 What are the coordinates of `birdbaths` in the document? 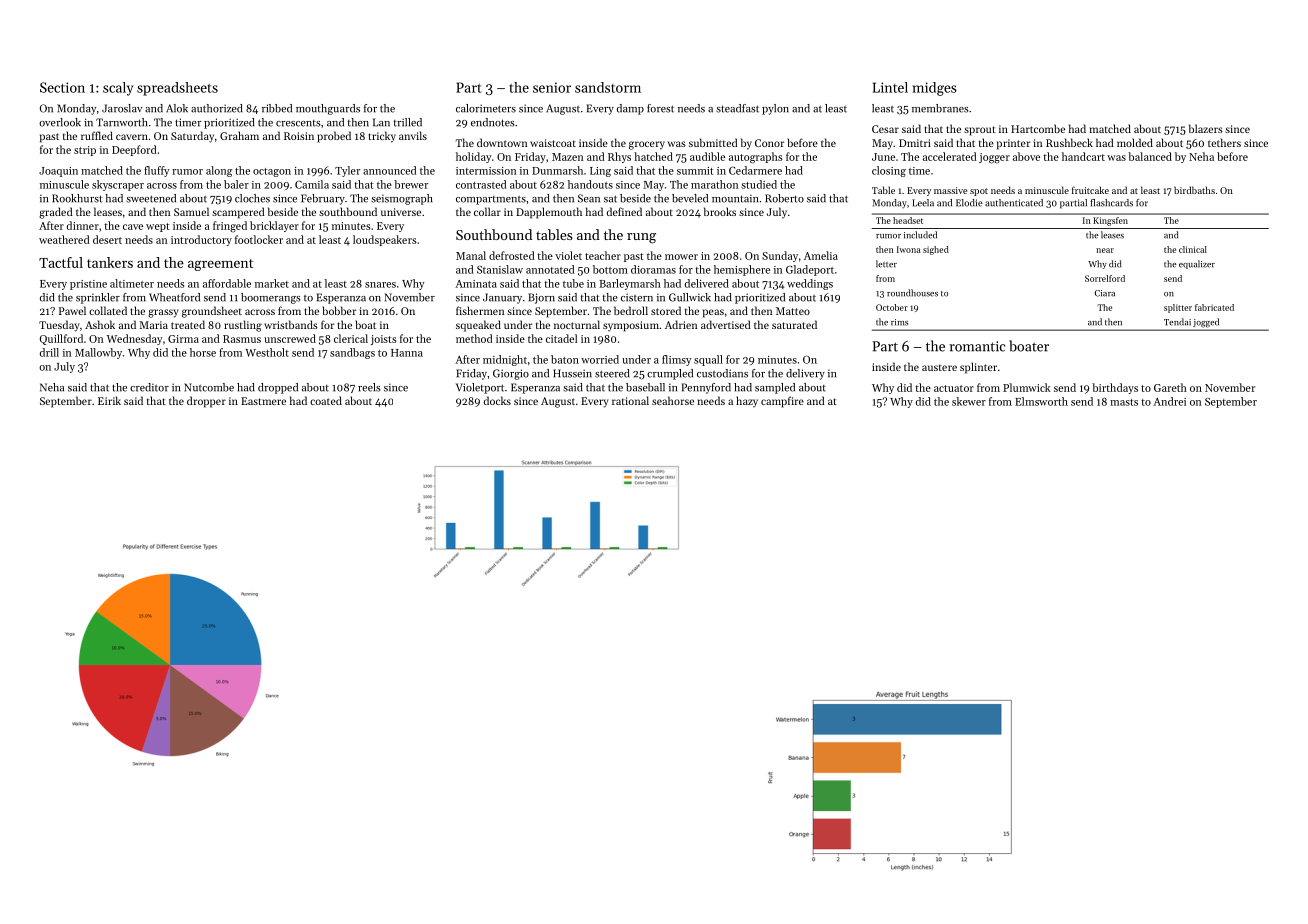 It's located at (1194, 190).
